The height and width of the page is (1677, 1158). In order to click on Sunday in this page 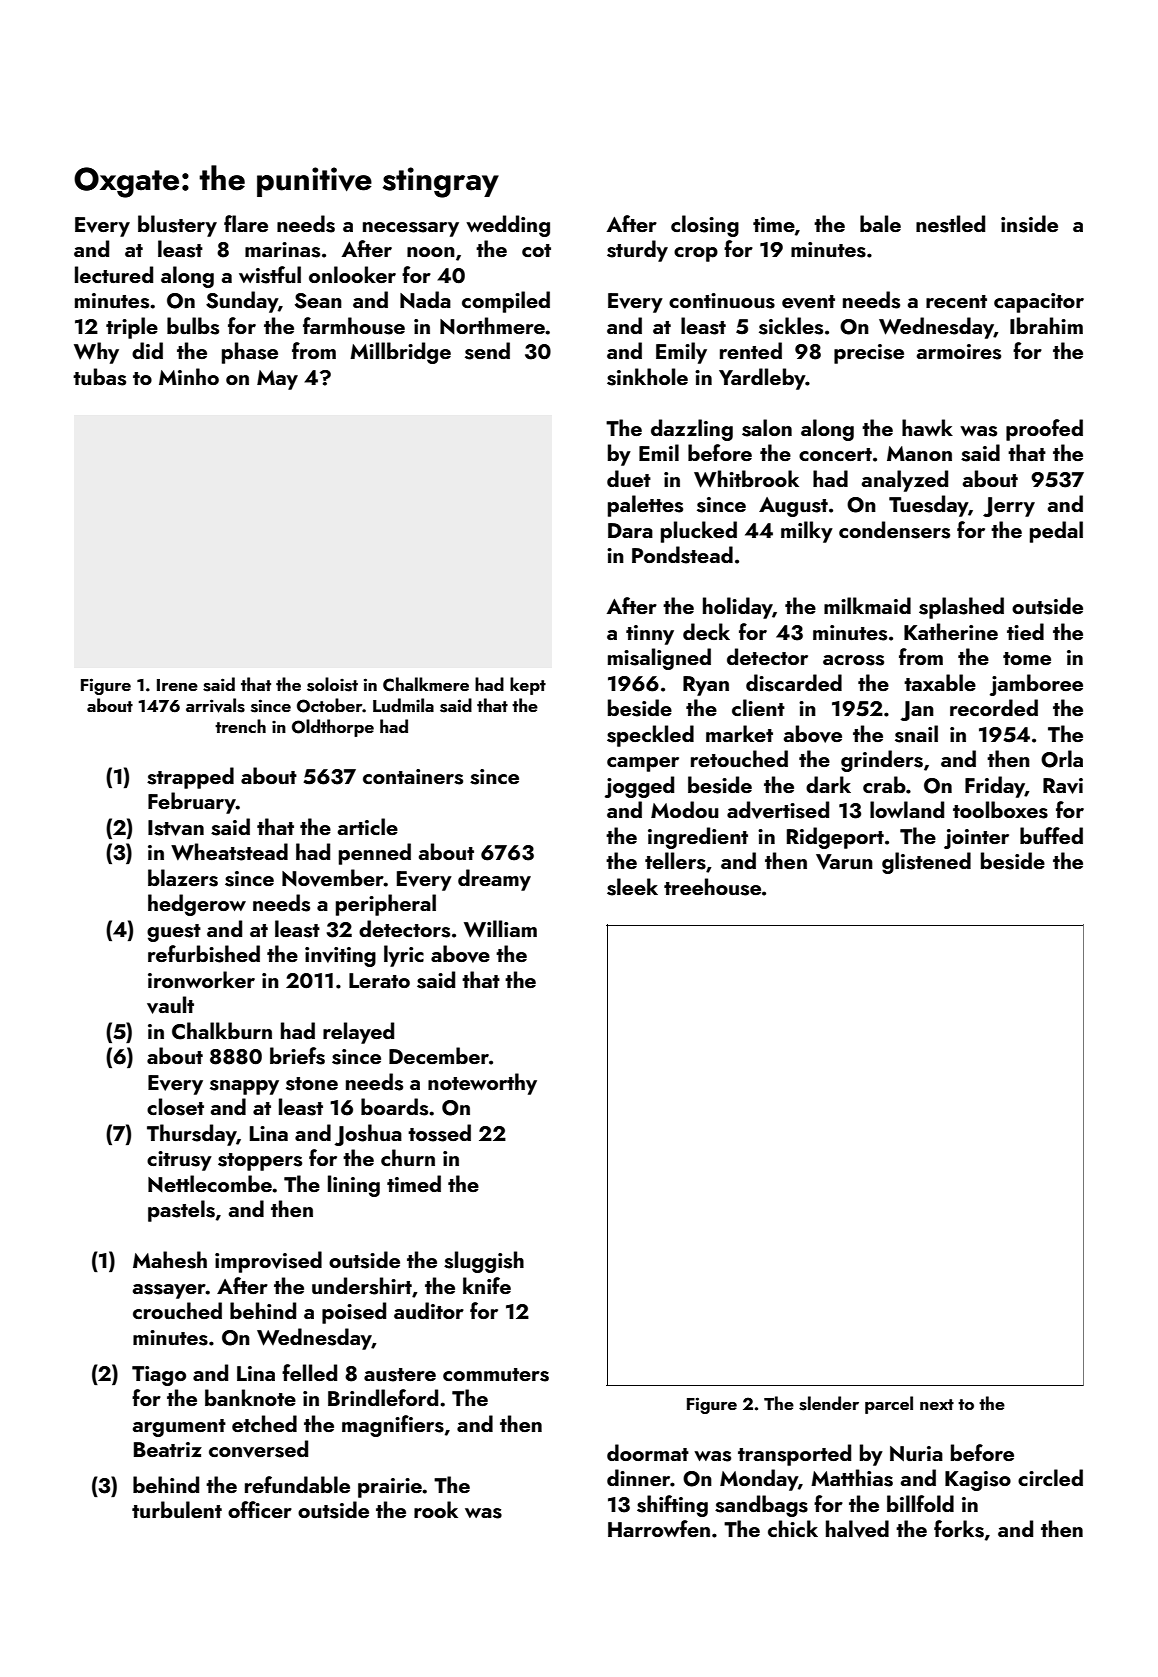, I will do `click(242, 302)`.
